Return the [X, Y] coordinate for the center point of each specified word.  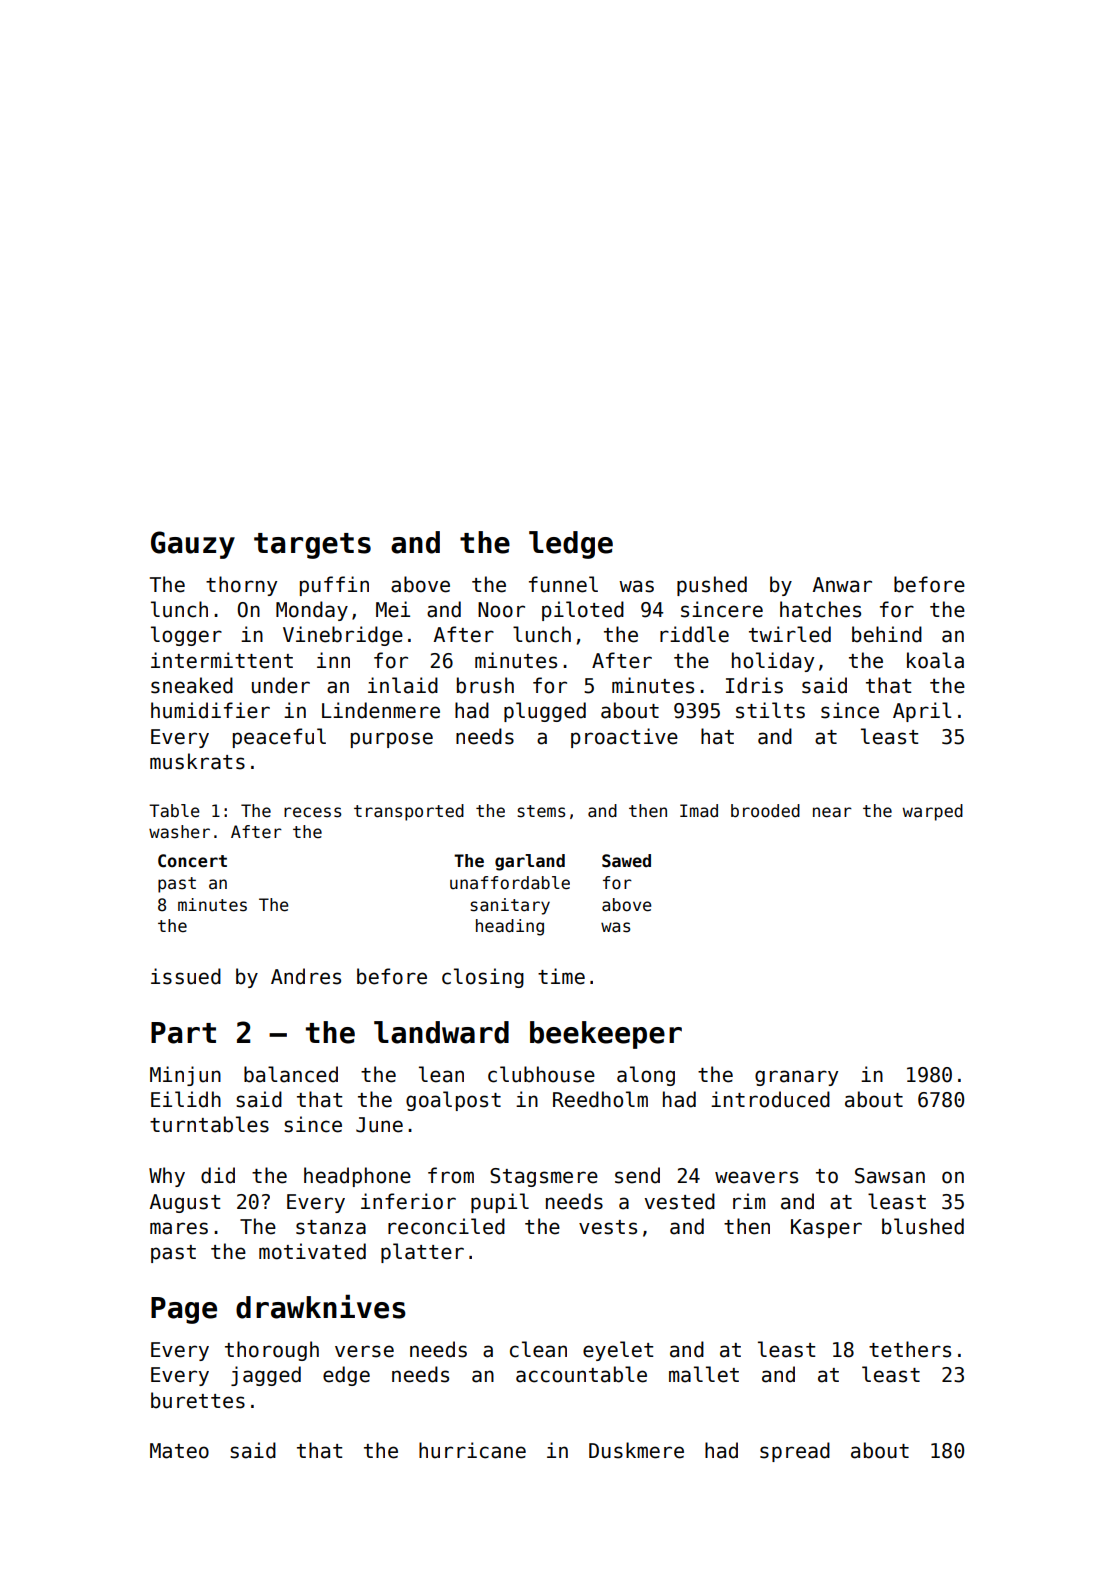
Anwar [842, 585]
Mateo [179, 1451]
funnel [563, 584]
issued [186, 976]
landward [441, 1032]
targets [312, 546]
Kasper [826, 1228]
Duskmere [636, 1450]
